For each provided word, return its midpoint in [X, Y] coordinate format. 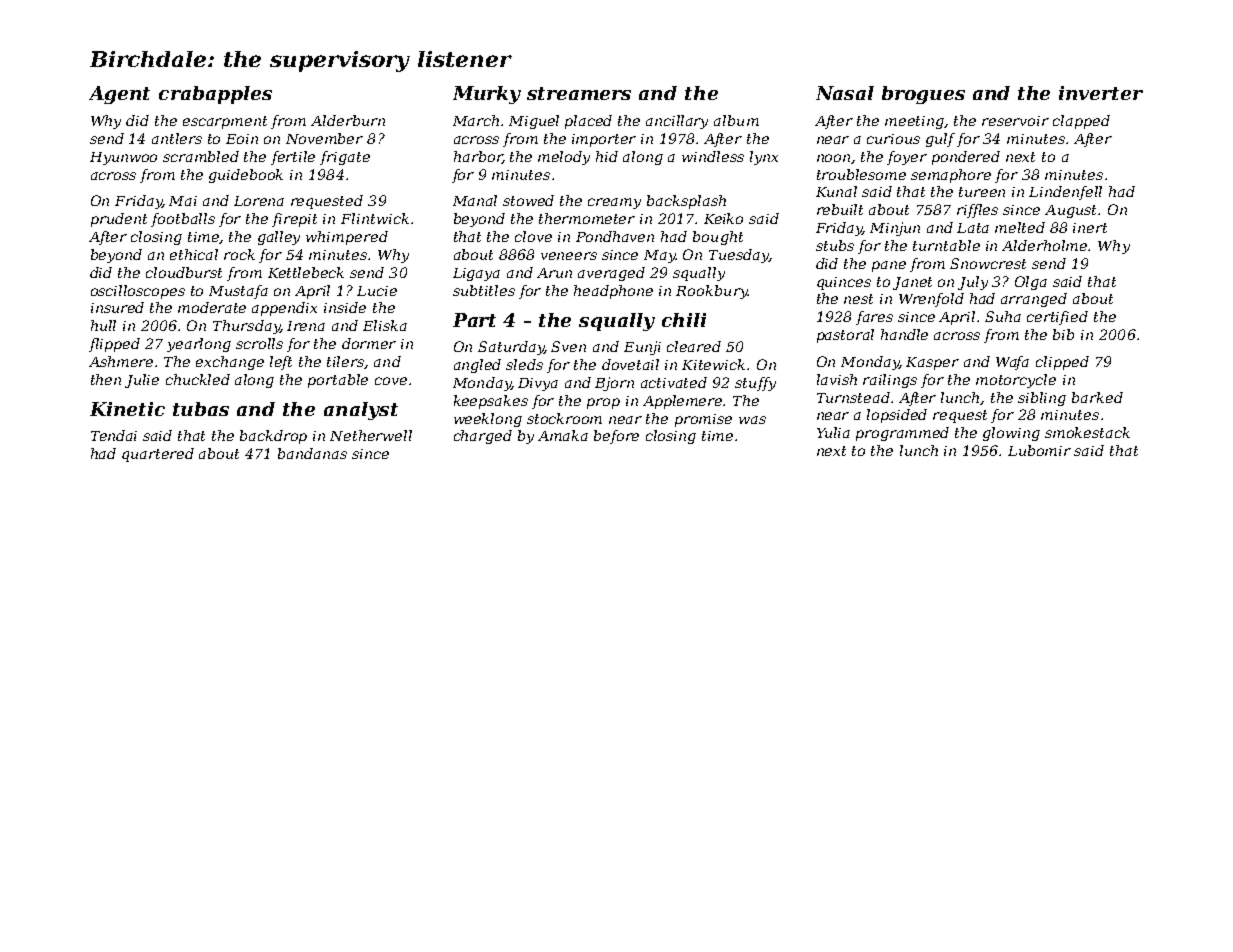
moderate [212, 307]
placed [588, 122]
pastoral [845, 336]
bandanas [312, 453]
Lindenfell [1065, 193]
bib [1063, 334]
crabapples [215, 95]
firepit [294, 220]
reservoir [1015, 121]
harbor [478, 157]
